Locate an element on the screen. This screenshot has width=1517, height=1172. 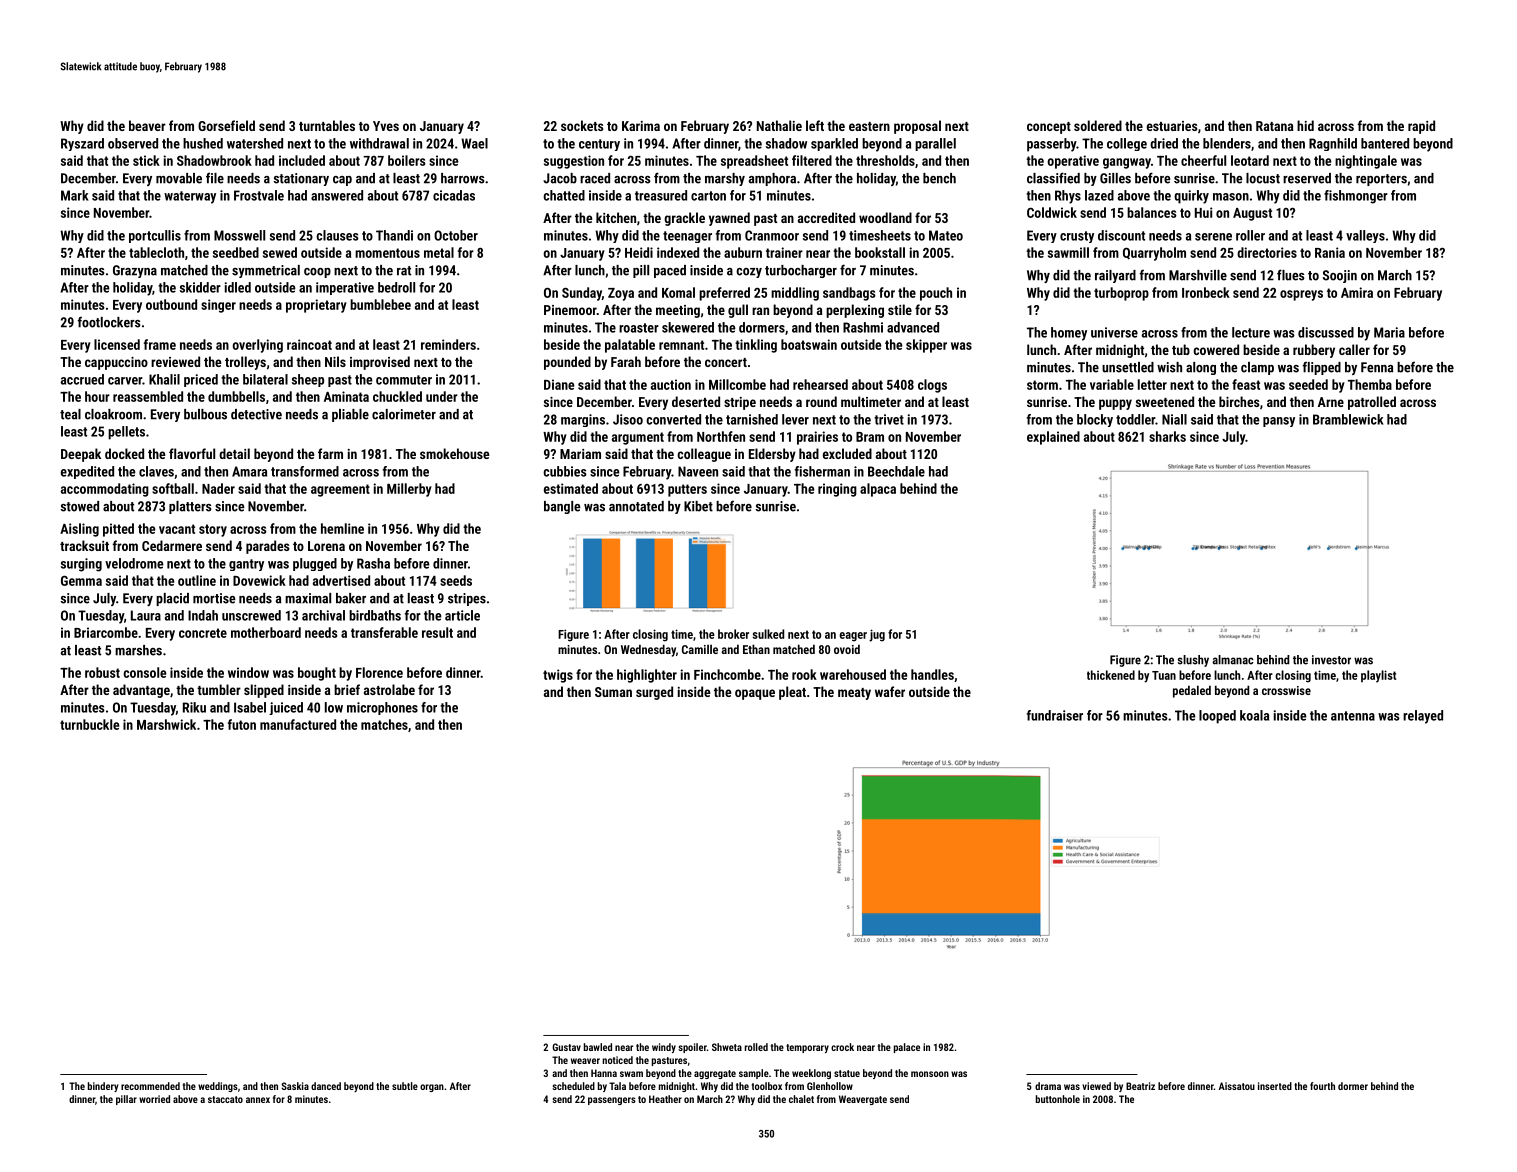
Ironbeck is located at coordinates (1206, 292).
